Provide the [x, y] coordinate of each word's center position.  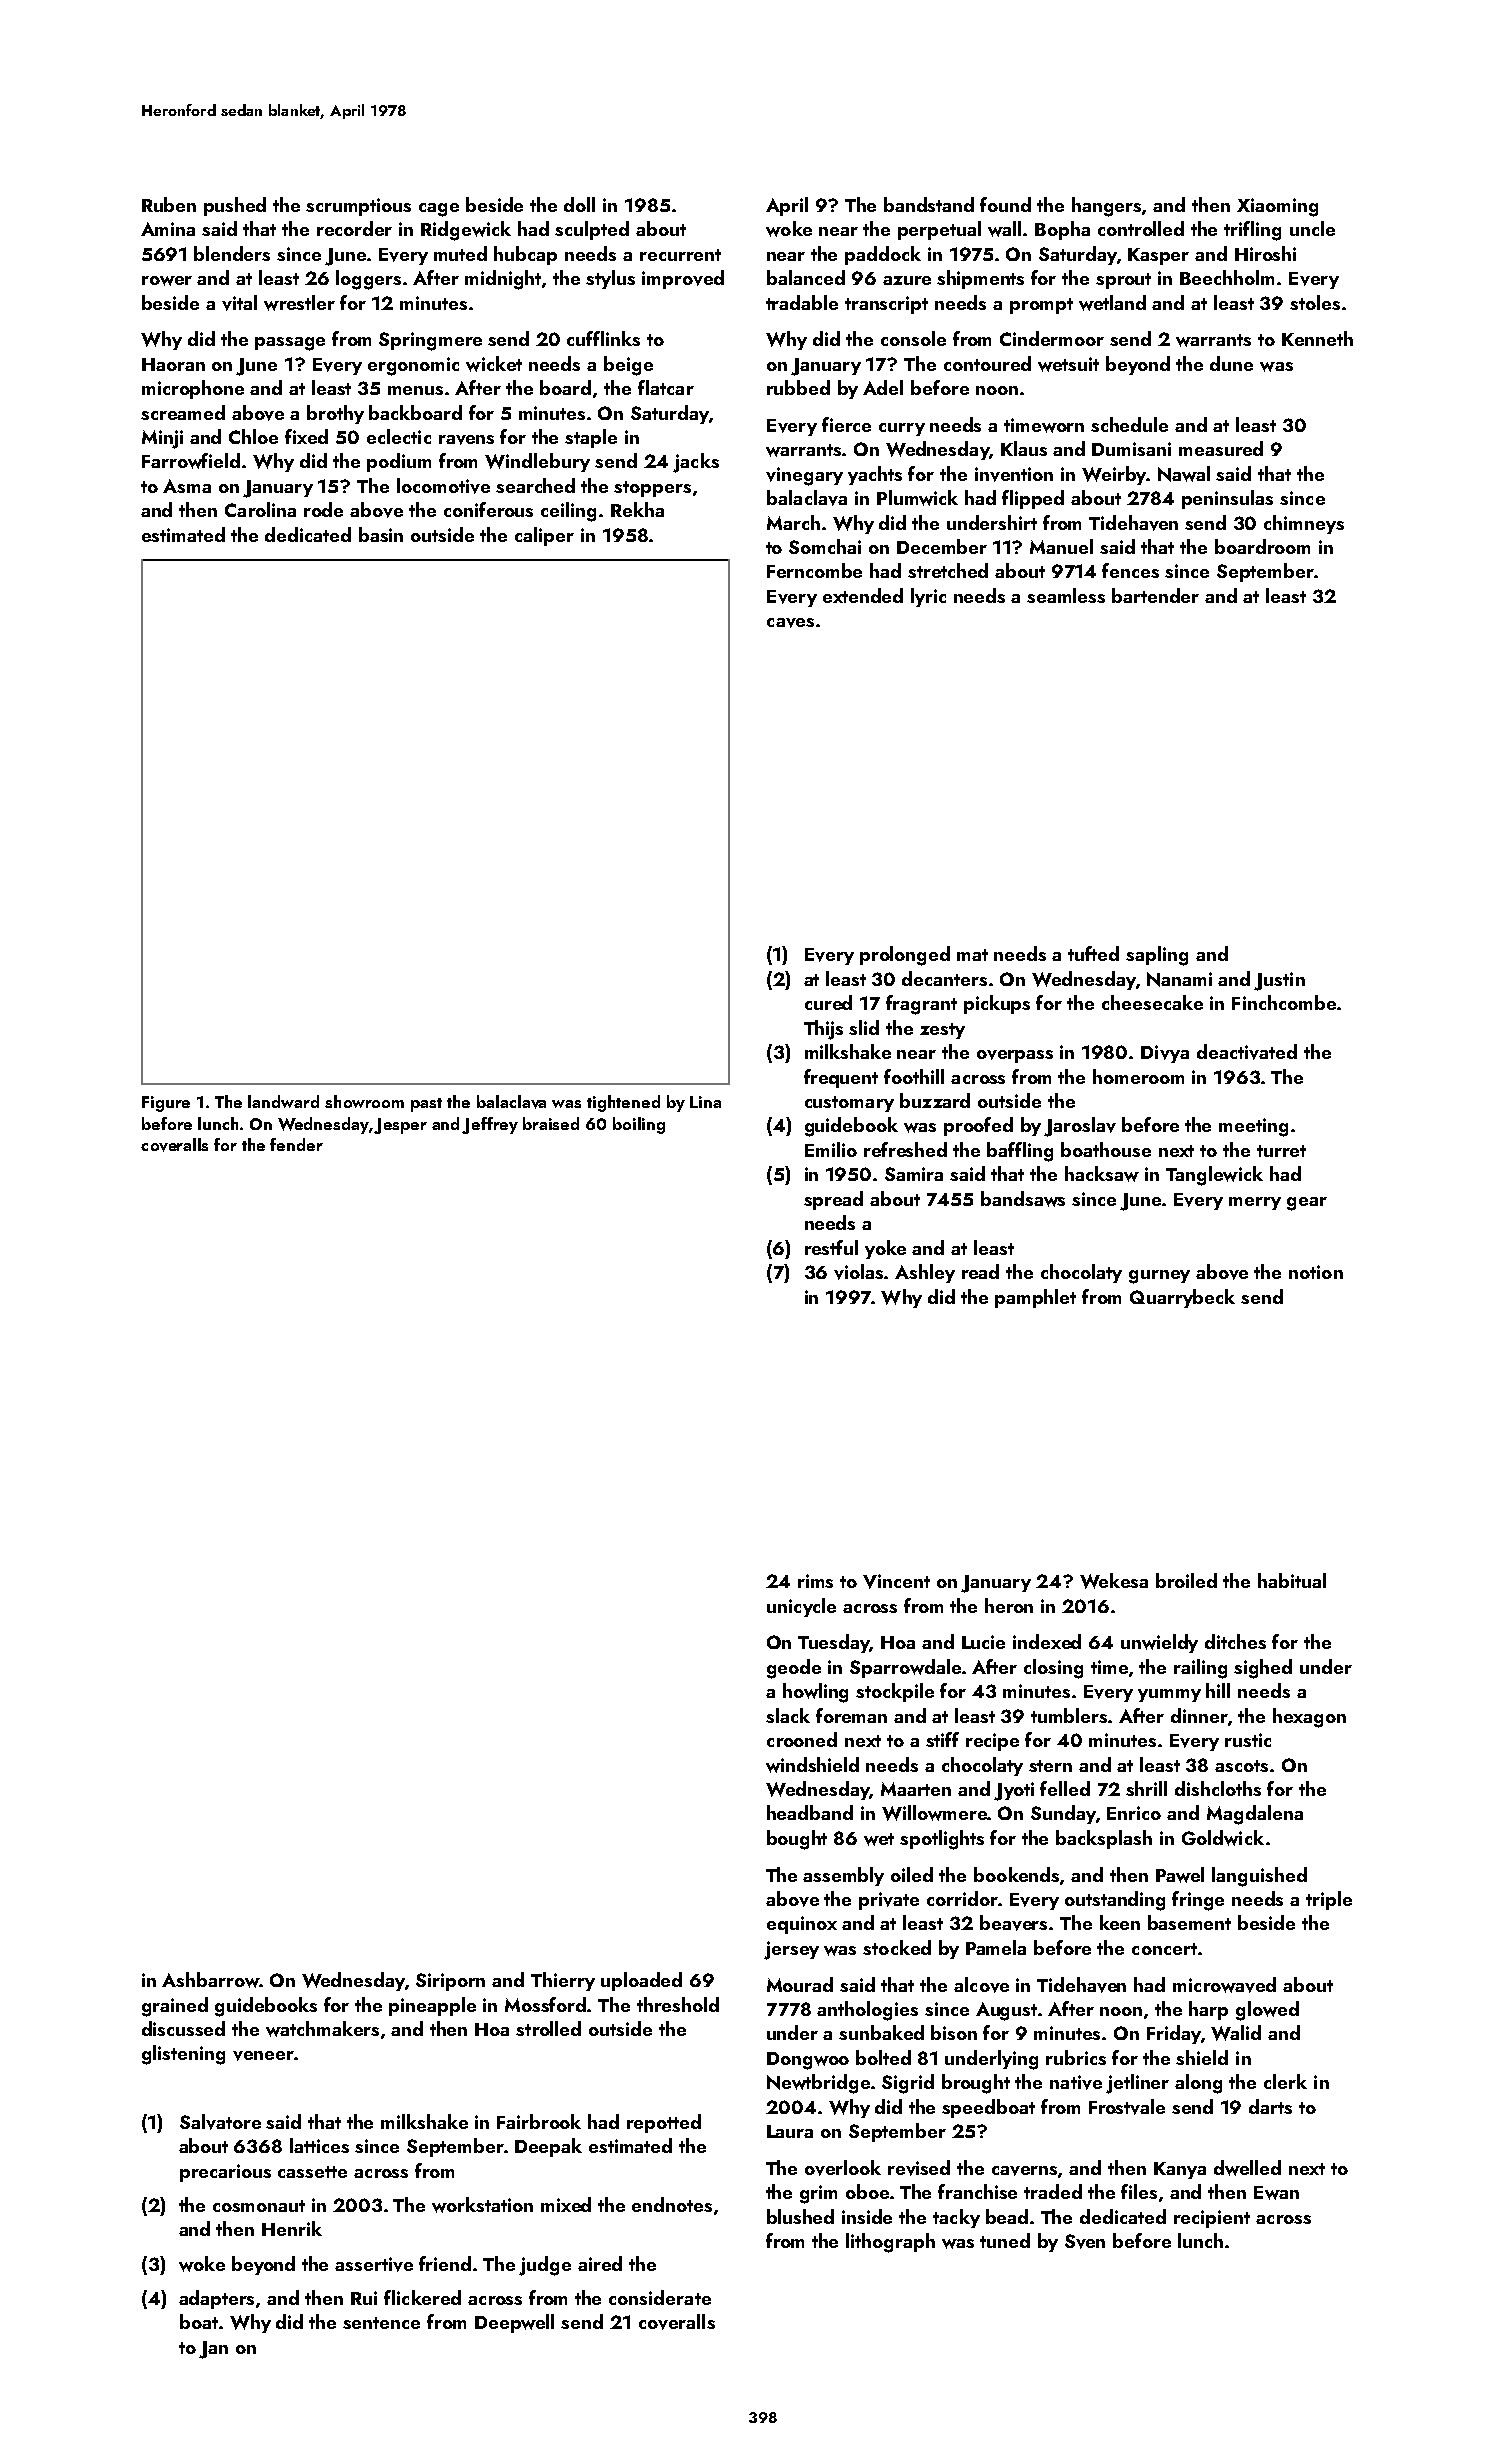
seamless [1066, 595]
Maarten [916, 1789]
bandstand [929, 204]
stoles [1315, 302]
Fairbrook [539, 2121]
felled [1065, 1788]
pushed [235, 206]
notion [1316, 1272]
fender [296, 1144]
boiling [639, 1125]
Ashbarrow [210, 1980]
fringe [1198, 1901]
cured [828, 1002]
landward [283, 1101]
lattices [319, 2145]
